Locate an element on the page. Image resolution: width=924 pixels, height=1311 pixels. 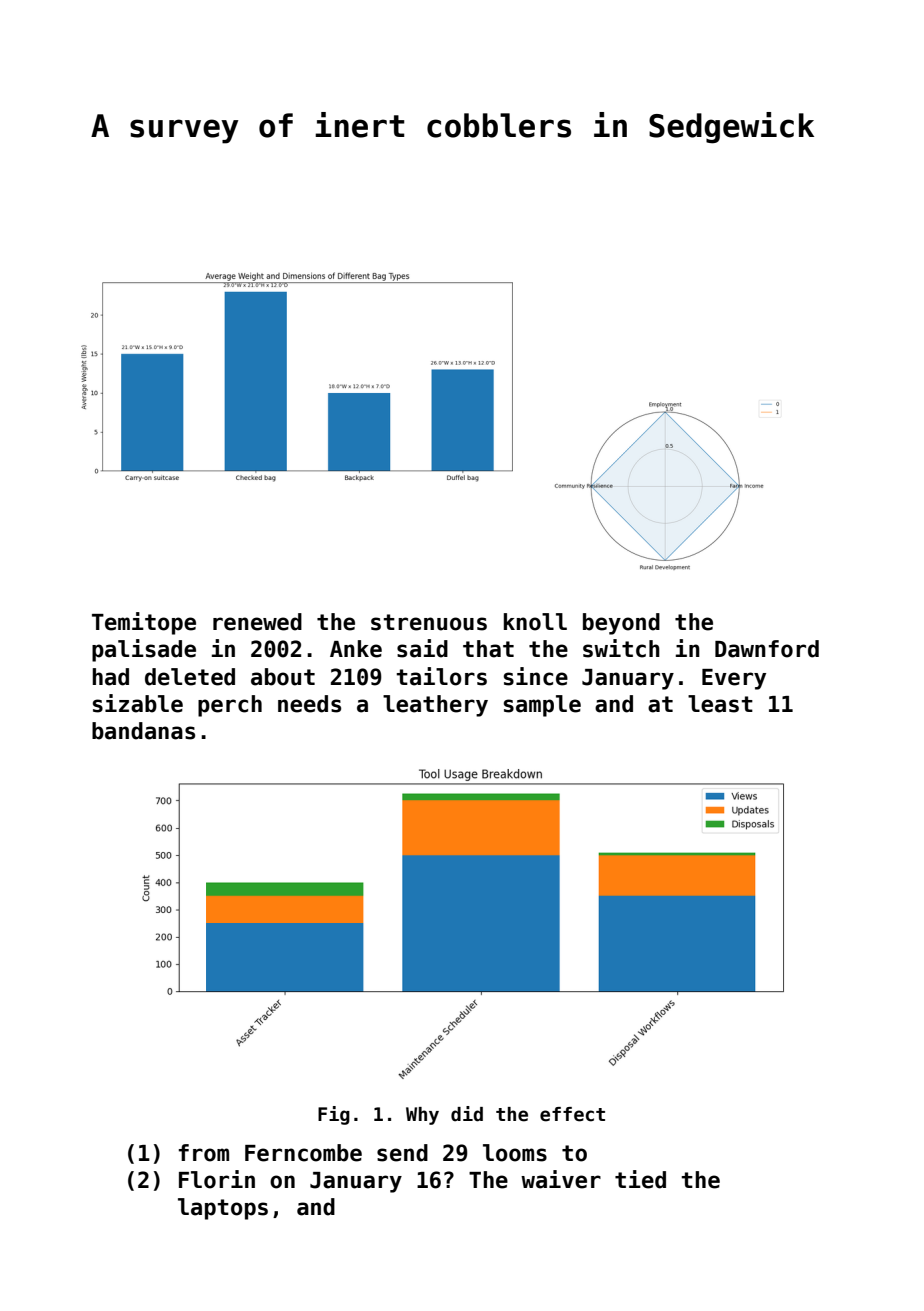
sample is located at coordinates (542, 706).
